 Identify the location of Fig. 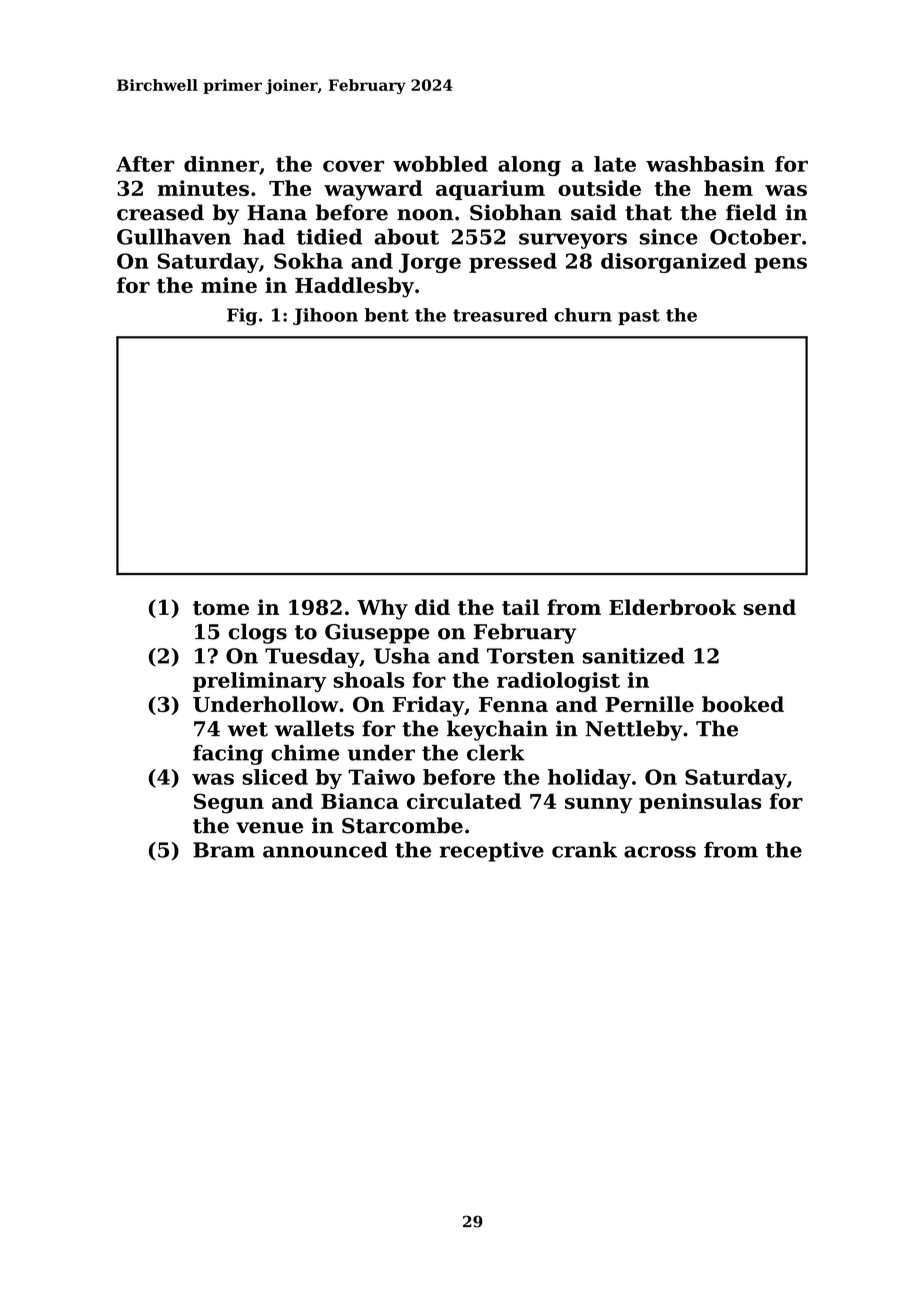
(242, 317).
